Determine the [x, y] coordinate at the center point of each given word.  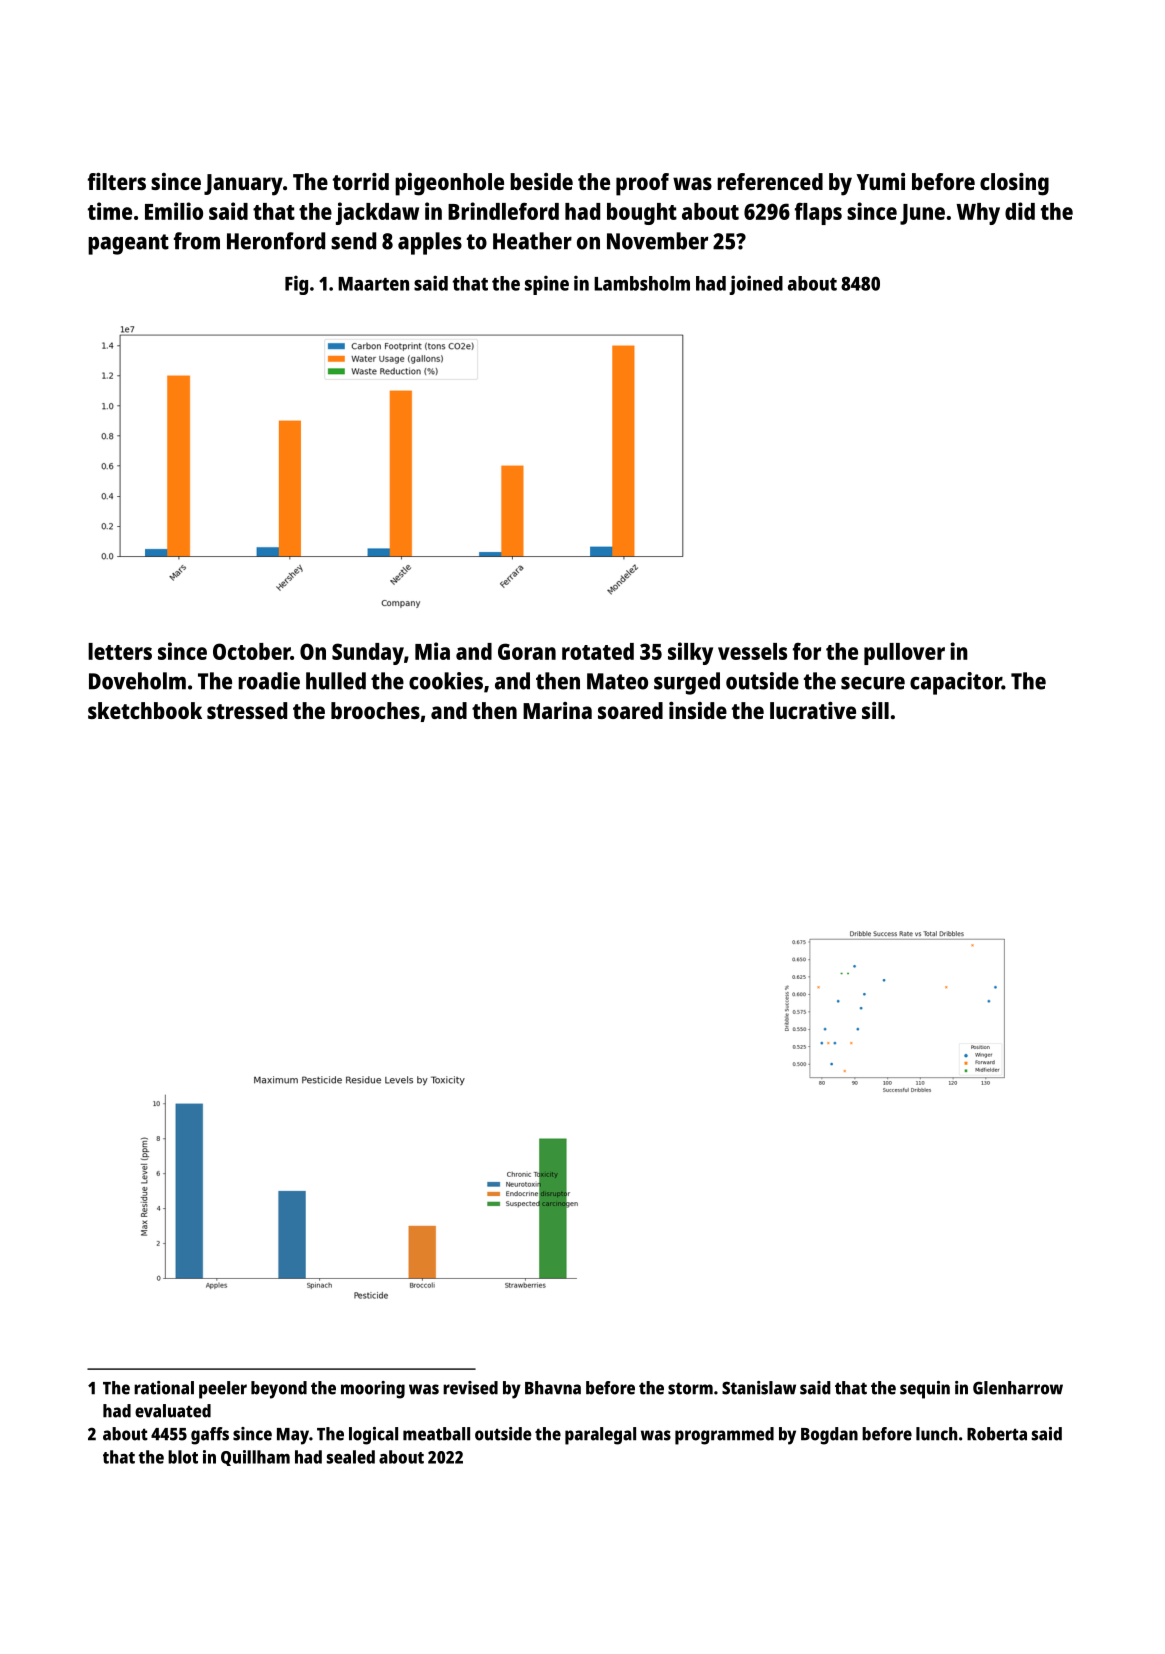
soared [630, 710]
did [1020, 211]
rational [164, 1388]
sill [875, 710]
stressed [247, 710]
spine [547, 285]
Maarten [373, 284]
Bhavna [553, 1388]
